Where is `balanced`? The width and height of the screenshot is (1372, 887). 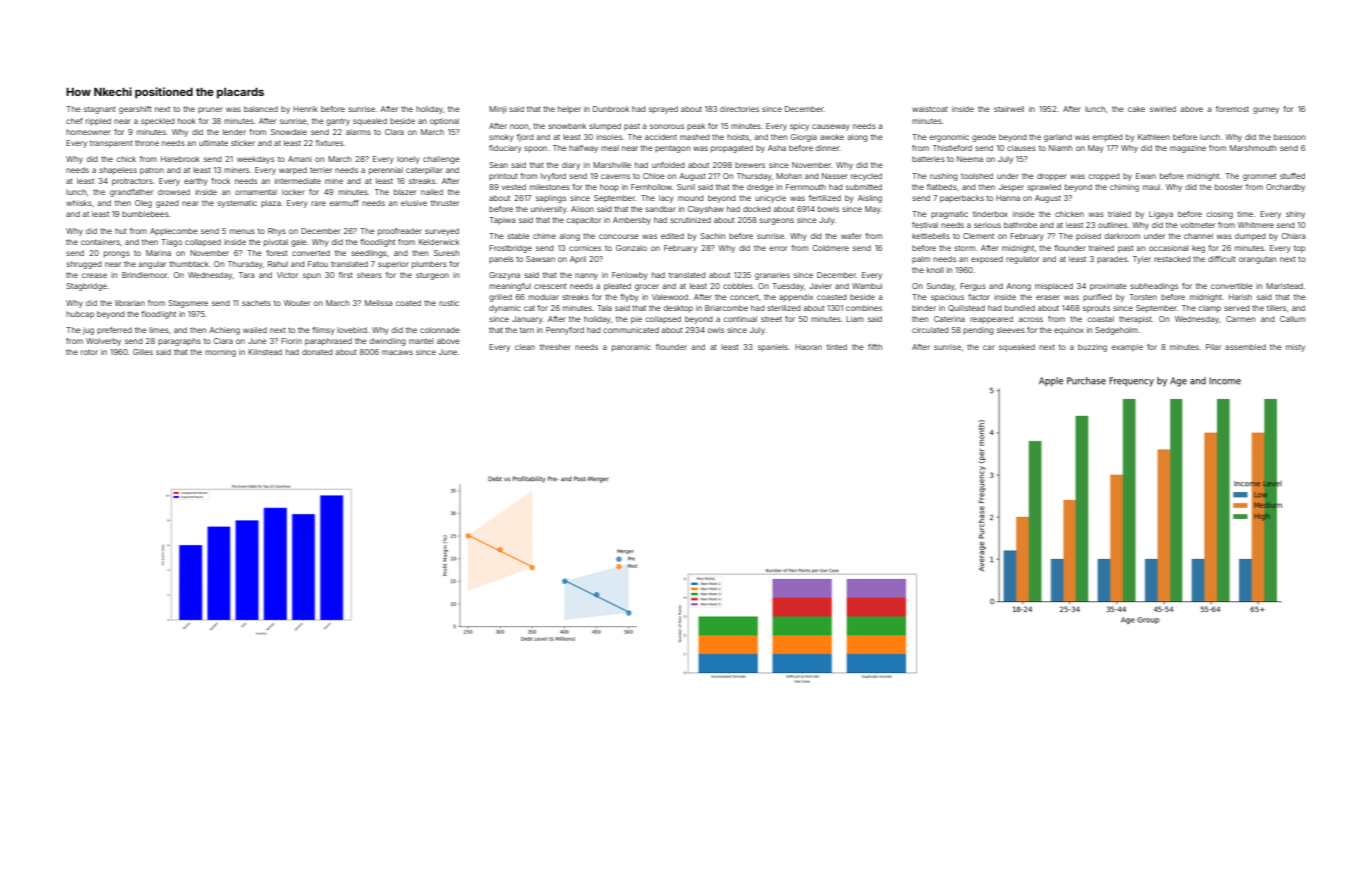
balanced is located at coordinates (261, 109).
